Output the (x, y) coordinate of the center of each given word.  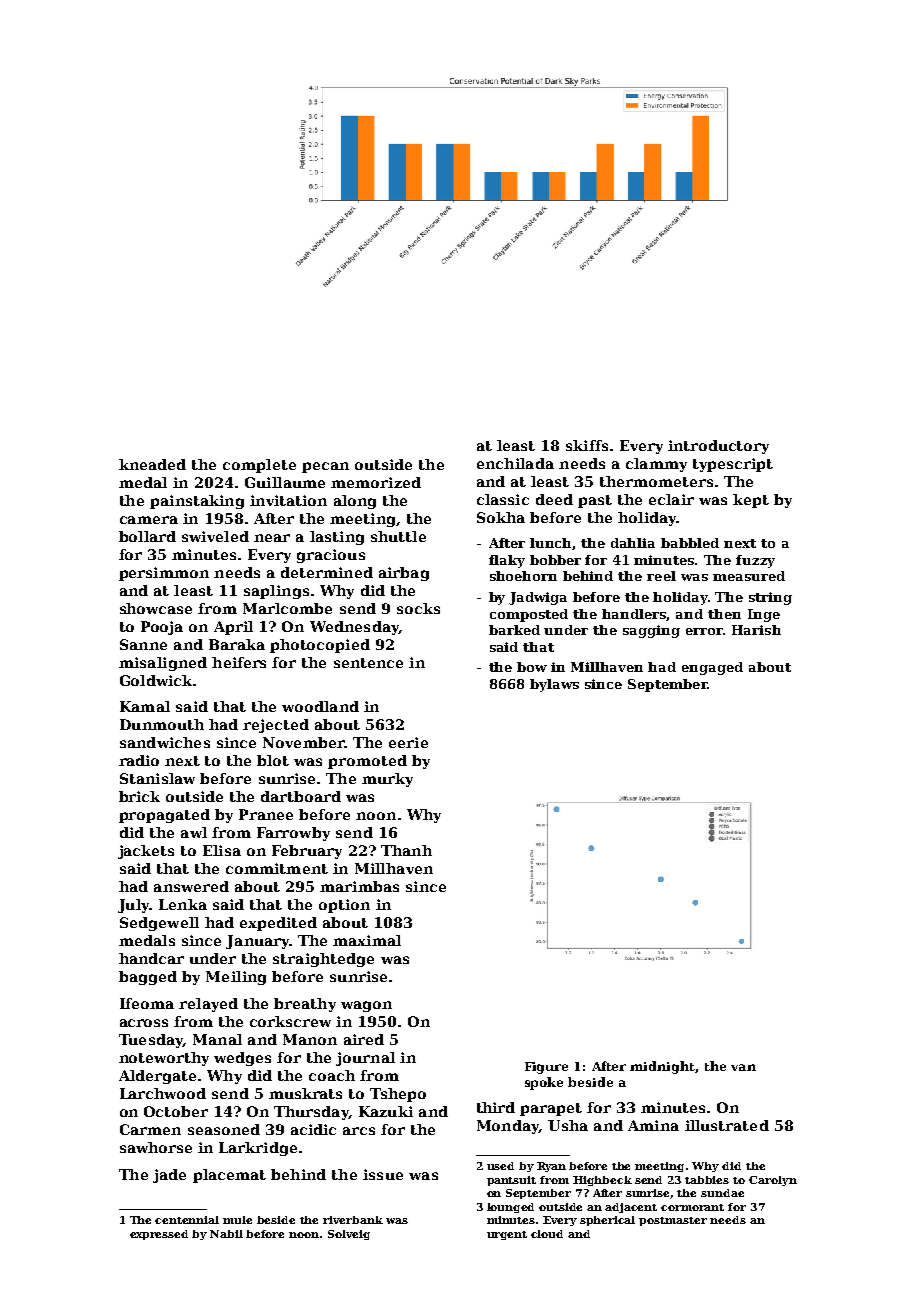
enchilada (515, 463)
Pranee (266, 814)
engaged (712, 668)
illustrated (727, 1125)
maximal (367, 940)
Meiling (236, 978)
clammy (656, 465)
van (743, 1067)
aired (364, 1039)
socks (418, 608)
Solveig (349, 1235)
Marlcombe (287, 608)
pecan (325, 467)
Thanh (406, 850)
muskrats (305, 1093)
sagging (651, 631)
